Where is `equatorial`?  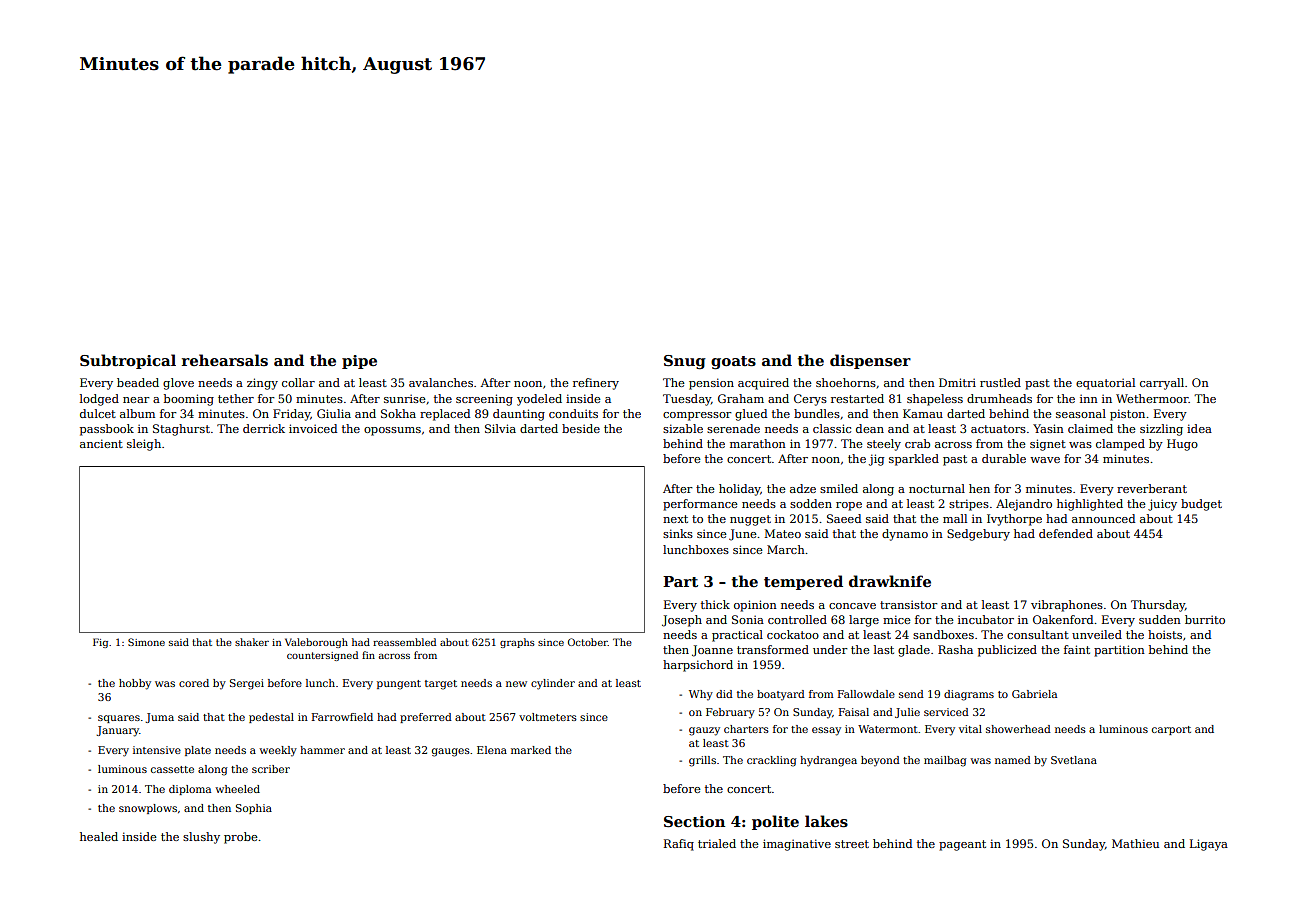 equatorial is located at coordinates (1105, 384).
